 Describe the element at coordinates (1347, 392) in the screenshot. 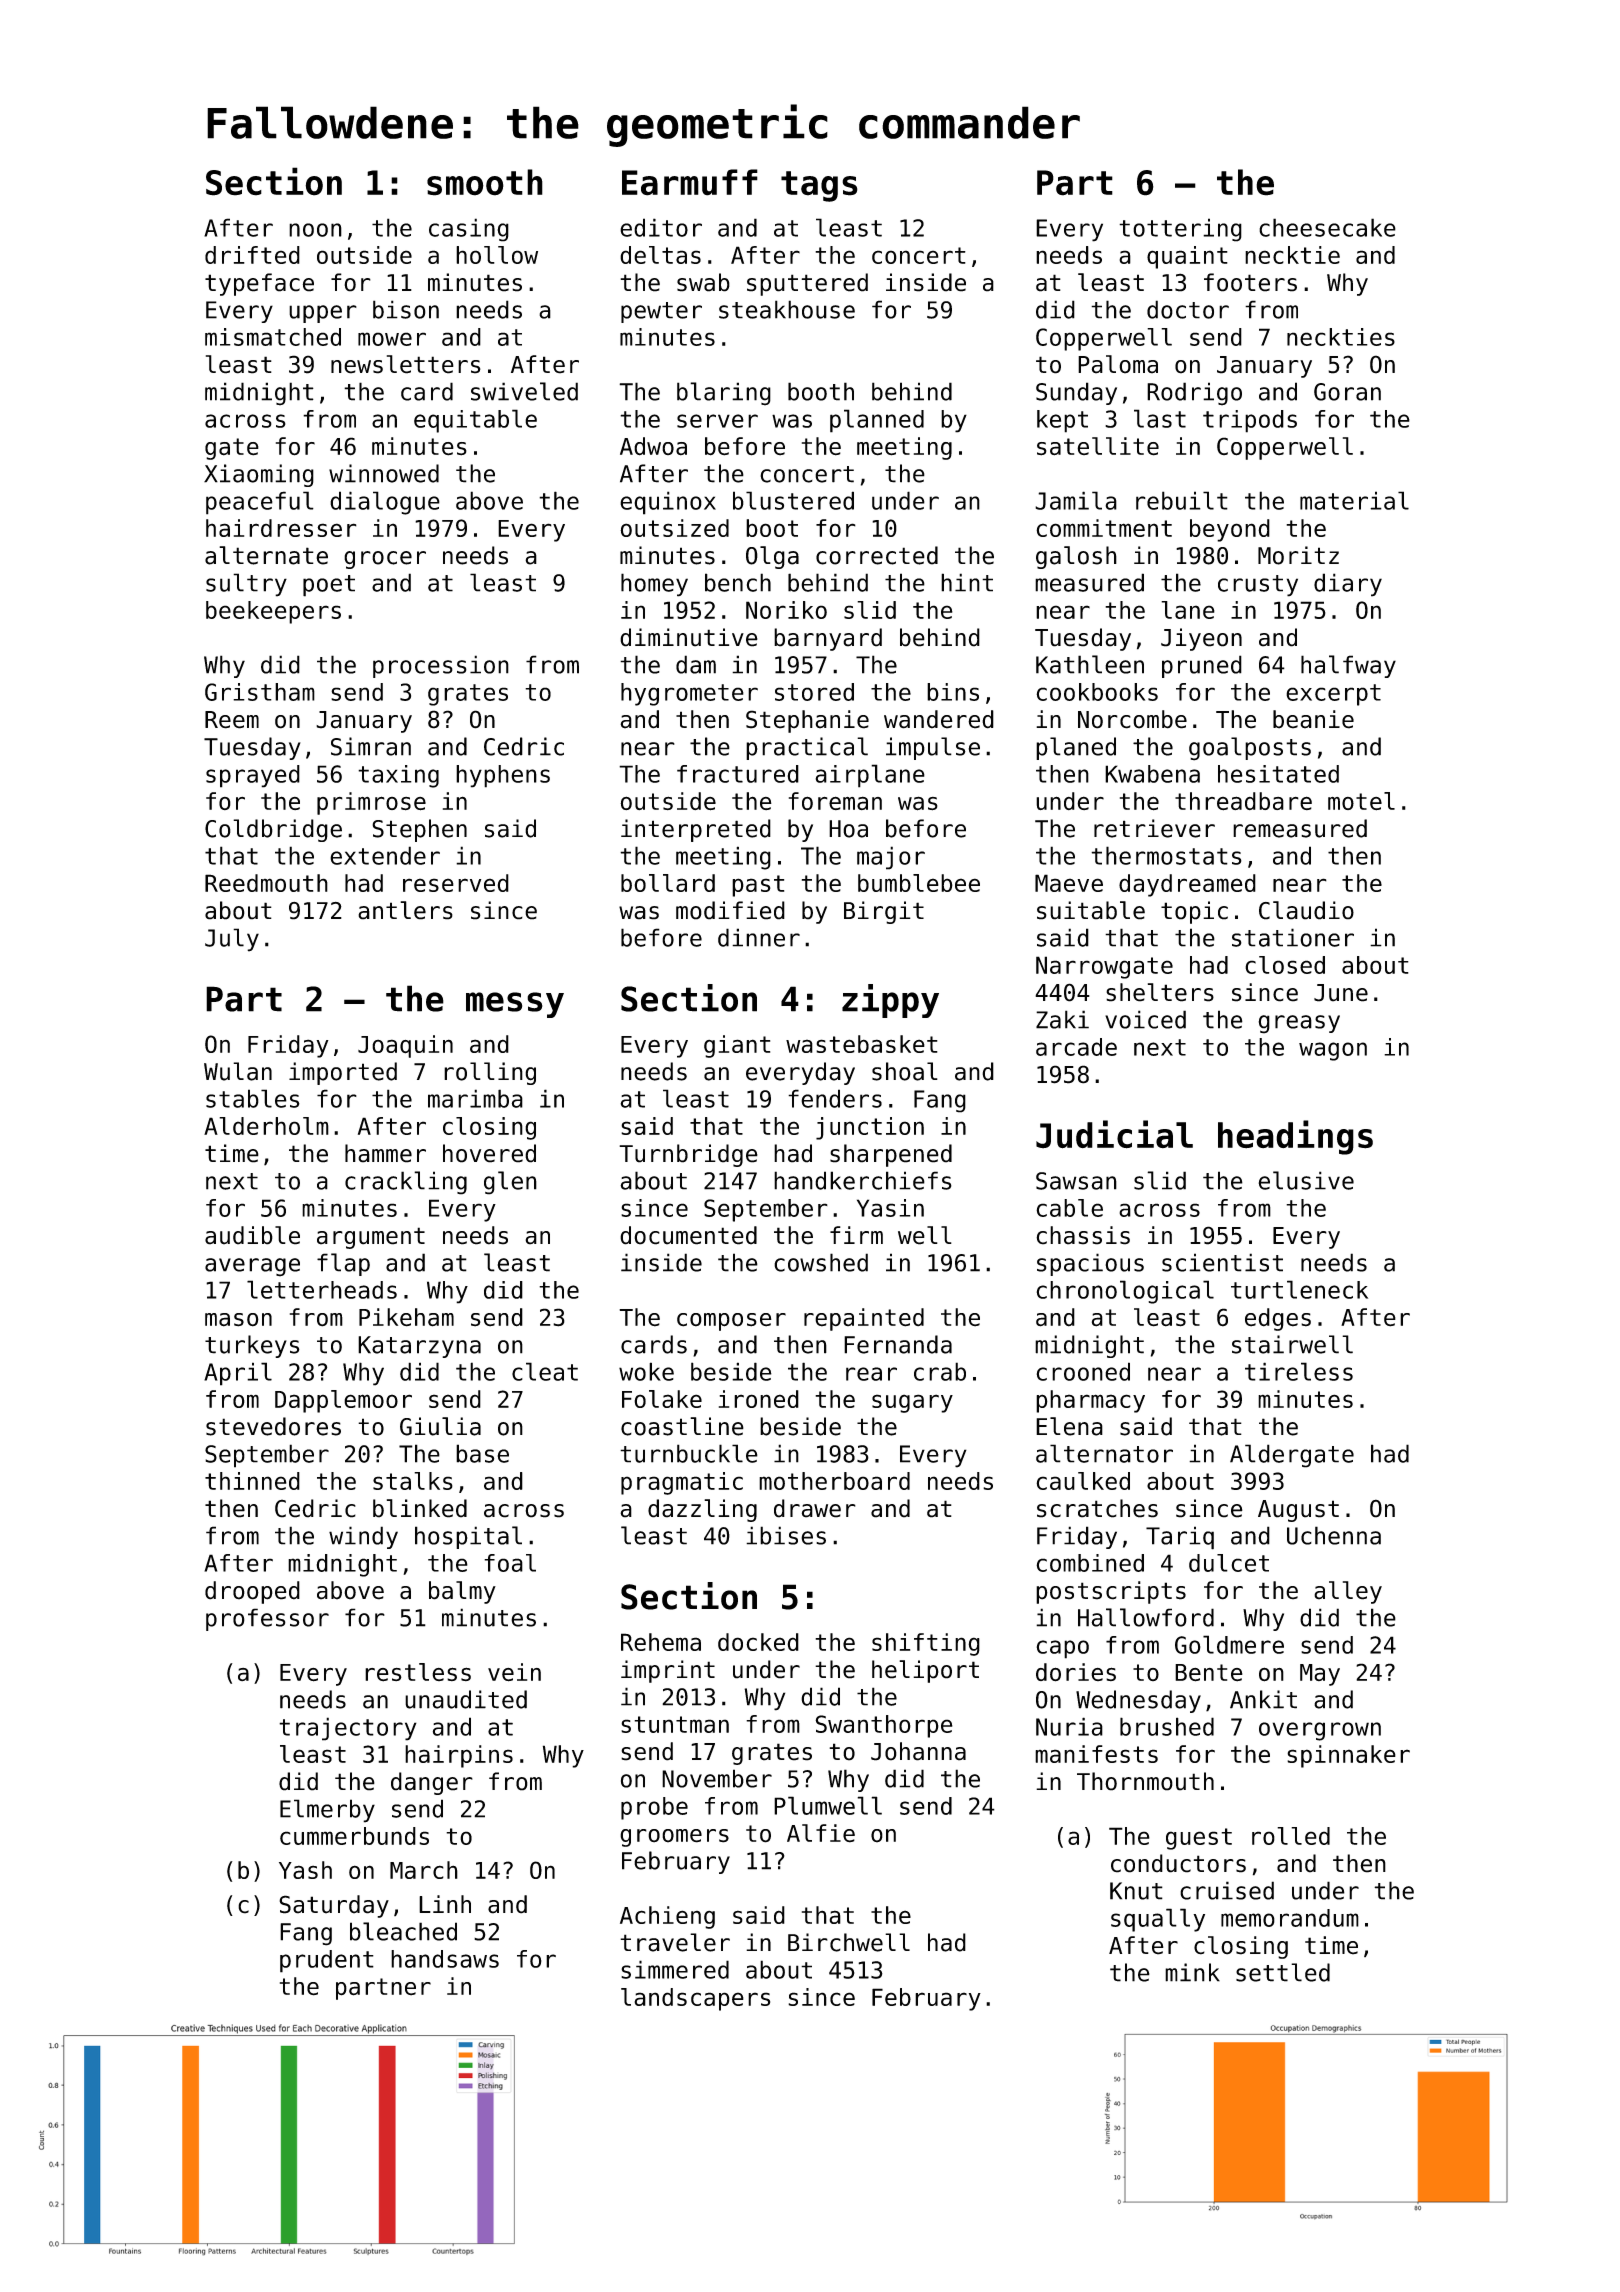

I see `Goran` at that location.
